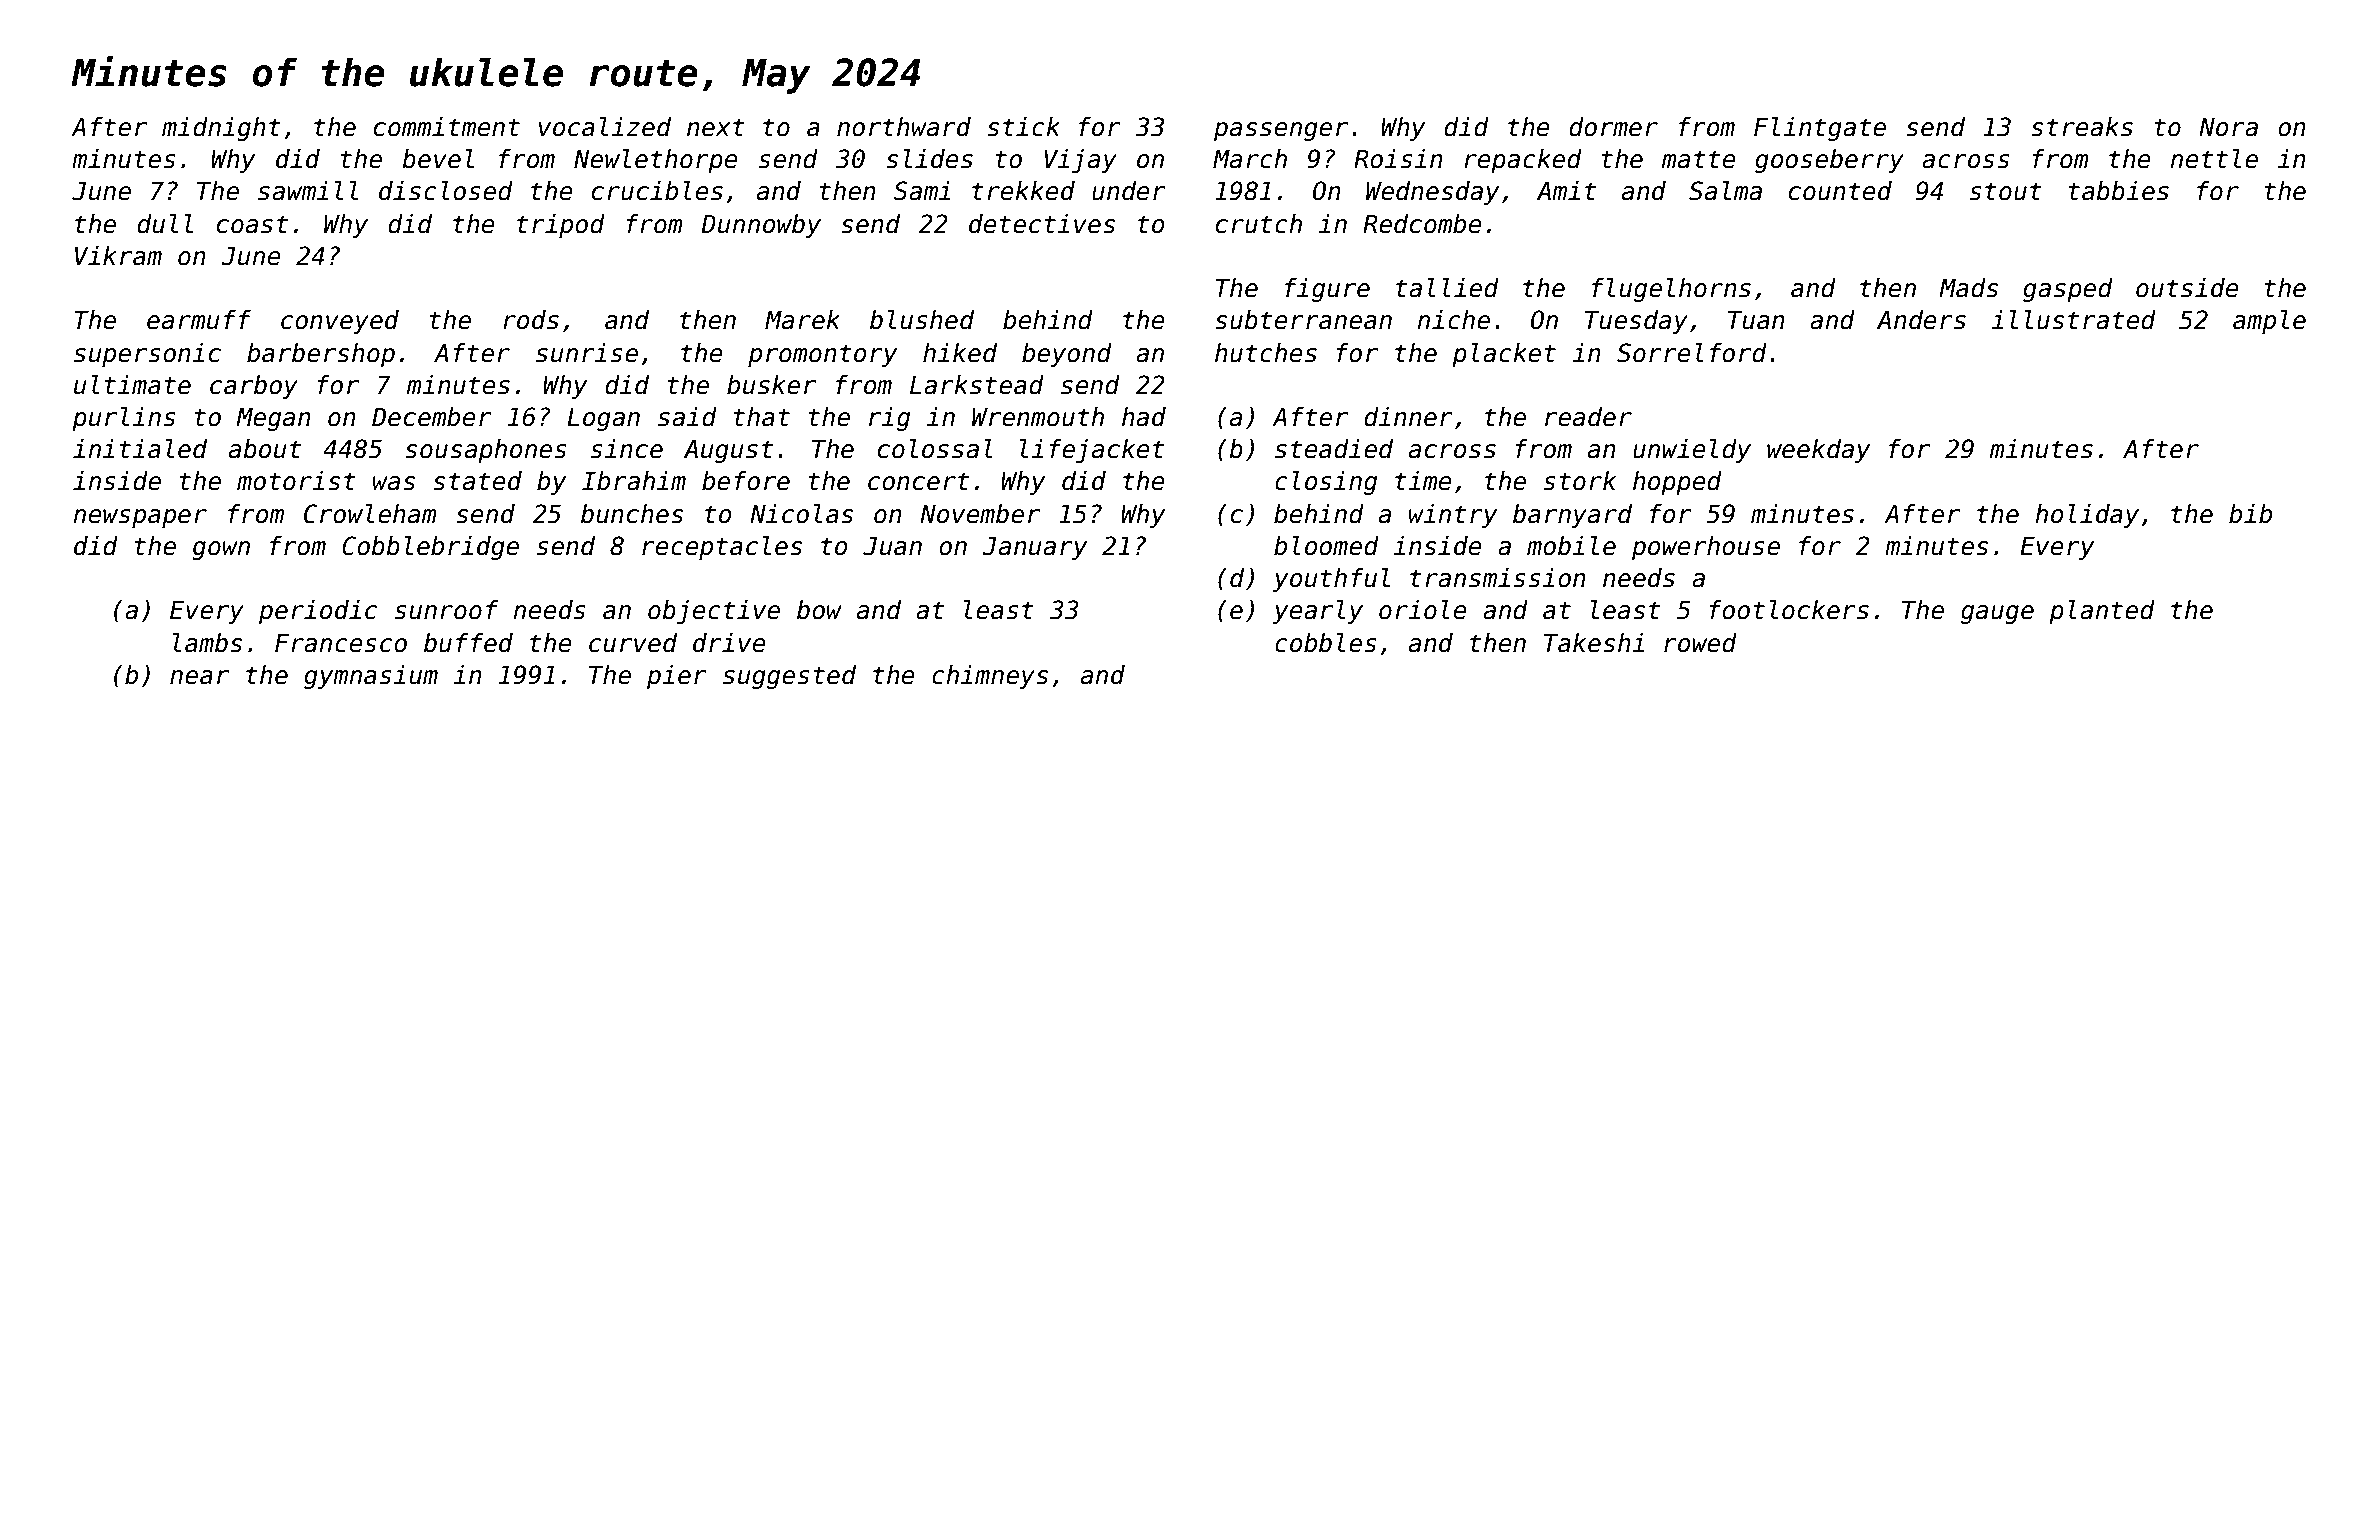  Describe the element at coordinates (1447, 288) in the image. I see `tallied` at that location.
